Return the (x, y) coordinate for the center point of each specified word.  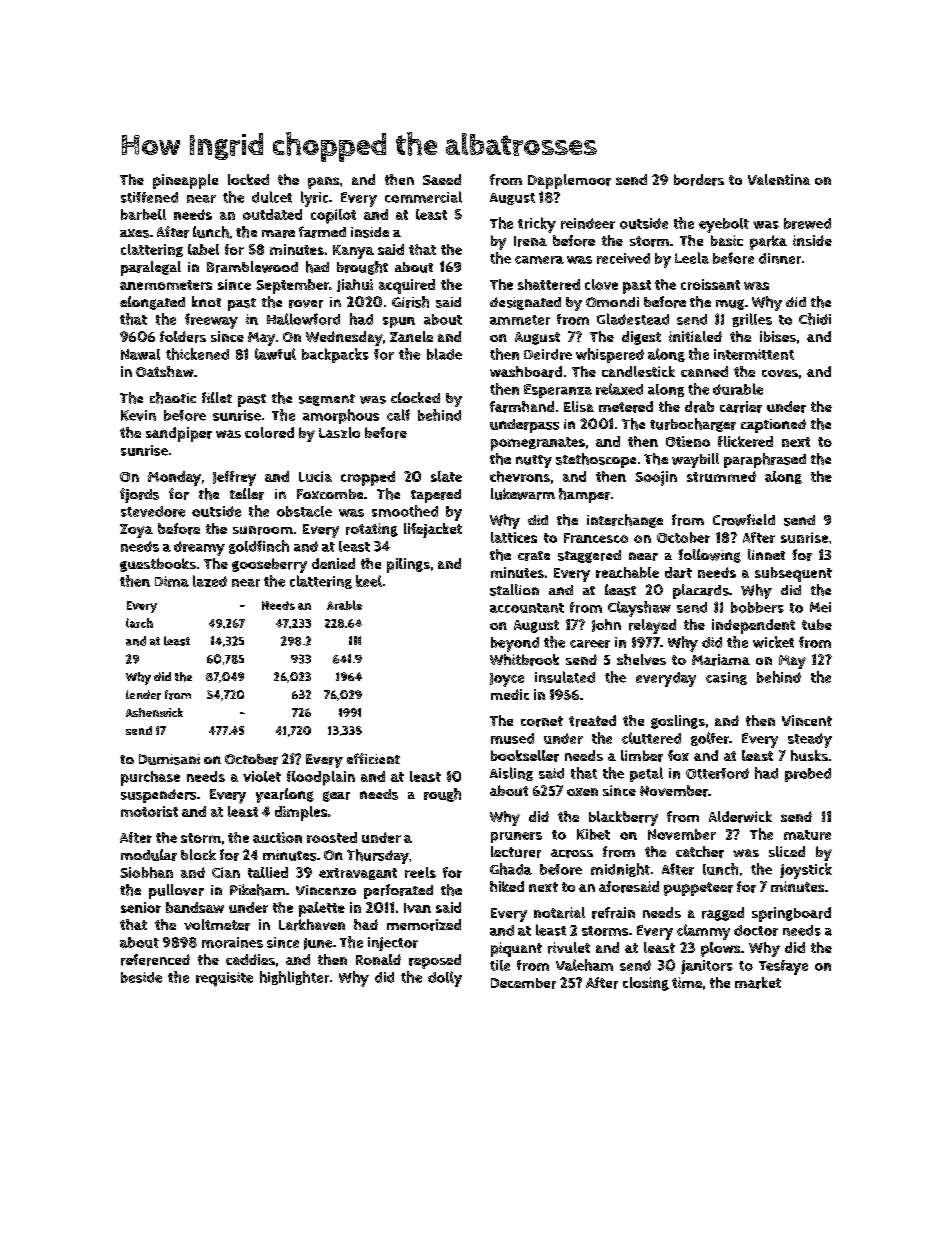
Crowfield (744, 520)
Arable (344, 605)
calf (398, 415)
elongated (152, 303)
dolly (445, 979)
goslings (678, 722)
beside (141, 977)
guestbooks (158, 565)
